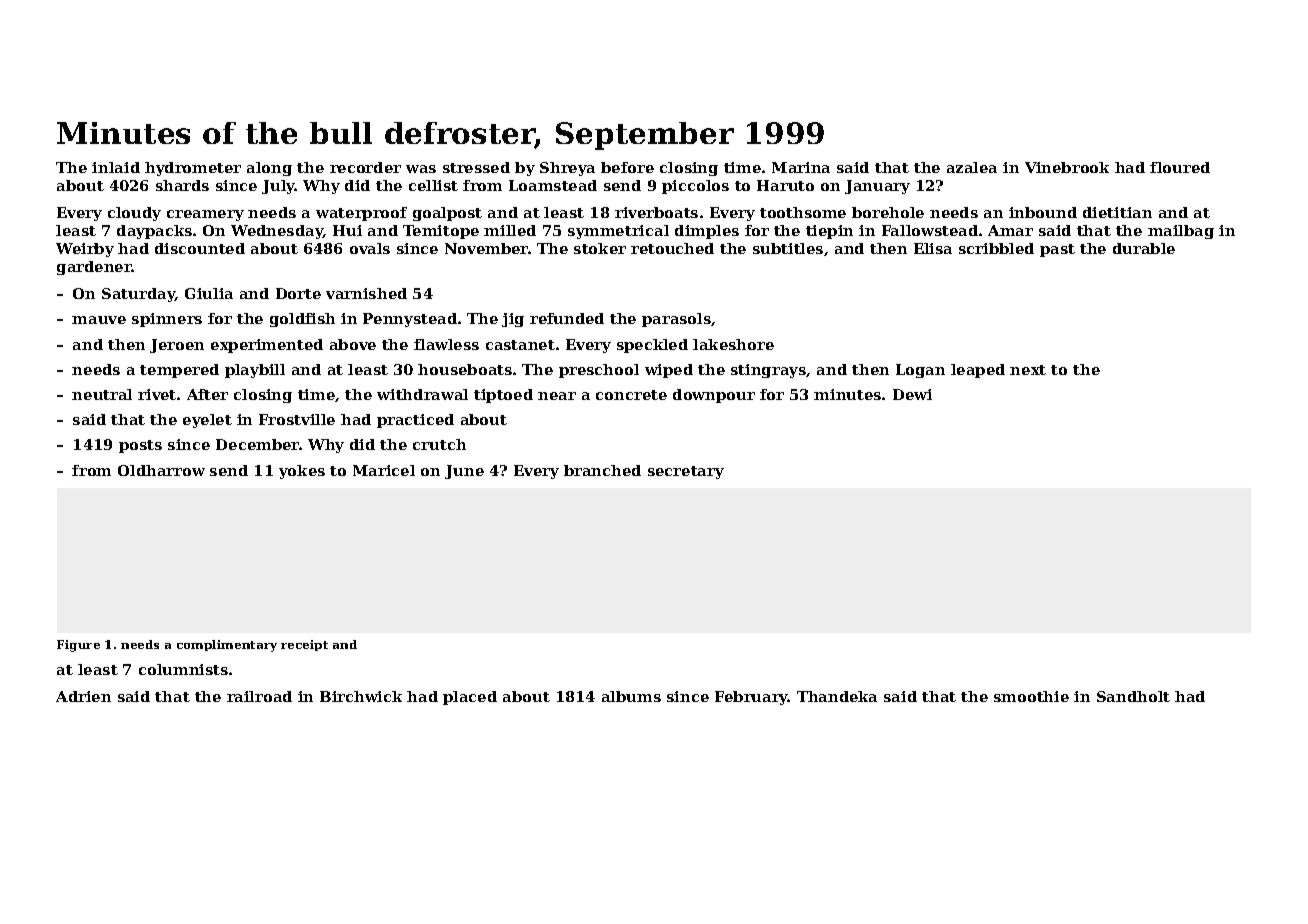 The height and width of the page is (924, 1308). What do you see at coordinates (686, 472) in the page?
I see `secretary` at bounding box center [686, 472].
